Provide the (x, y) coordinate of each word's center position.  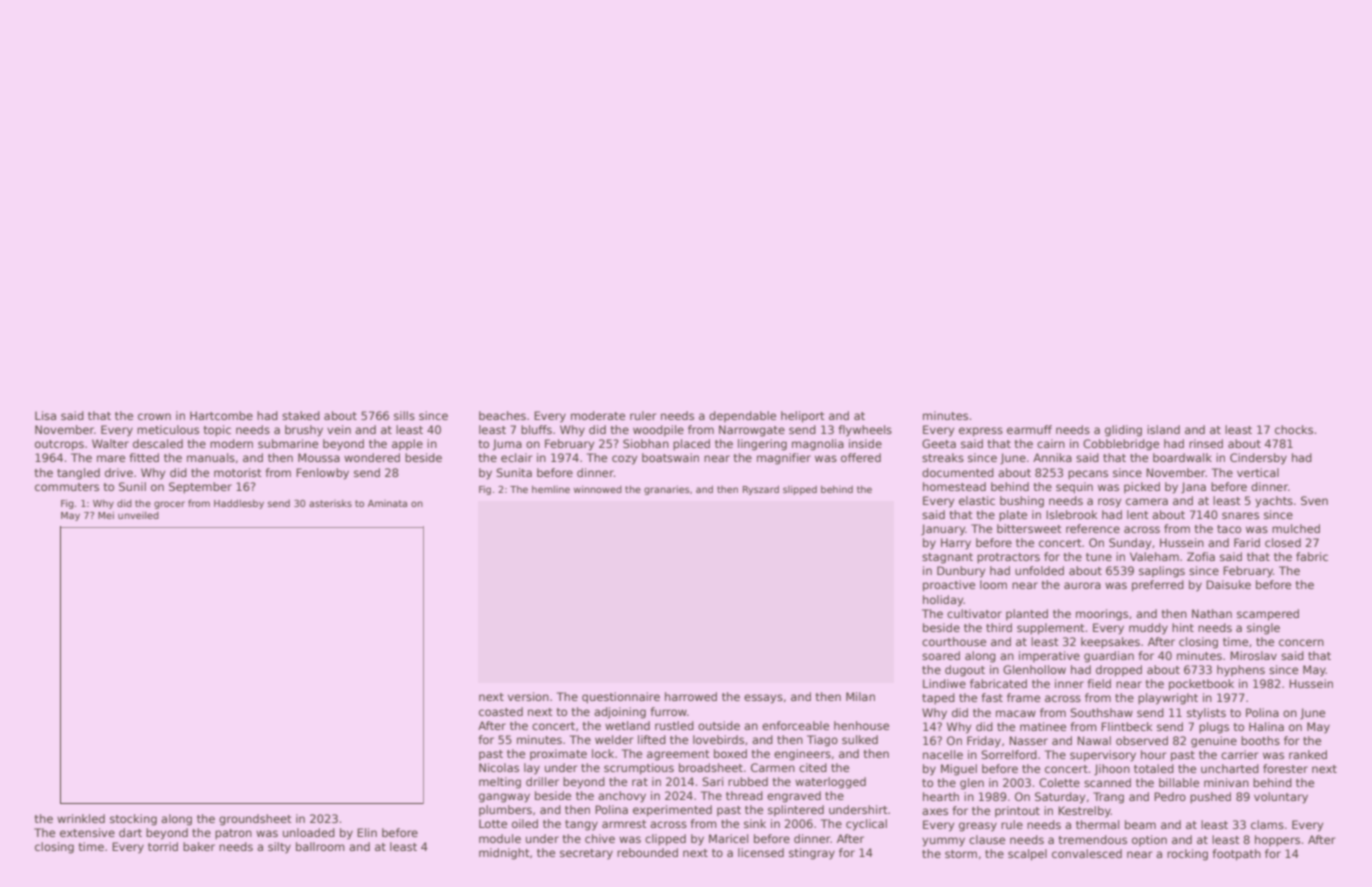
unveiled (138, 515)
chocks (1294, 429)
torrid (163, 846)
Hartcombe (221, 415)
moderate (598, 415)
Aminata (387, 503)
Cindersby (1258, 459)
